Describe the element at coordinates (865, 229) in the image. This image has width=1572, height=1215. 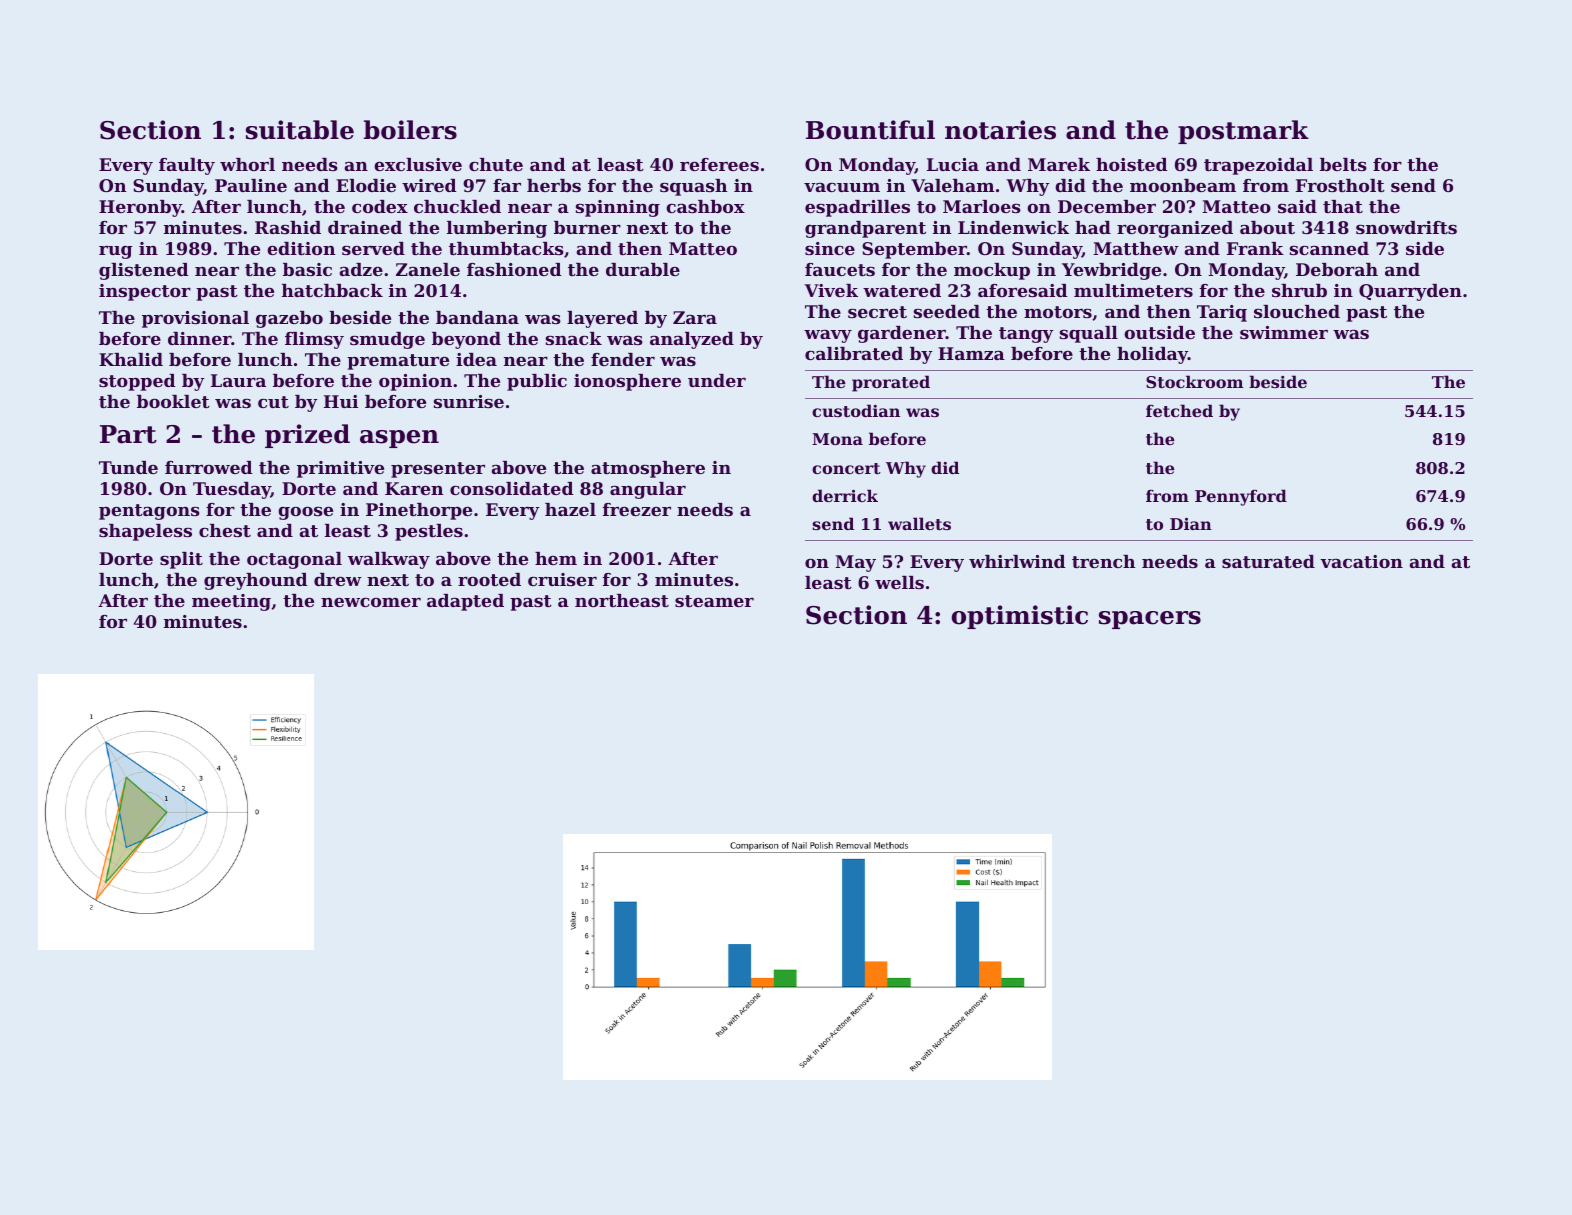
I see `grandparent` at that location.
